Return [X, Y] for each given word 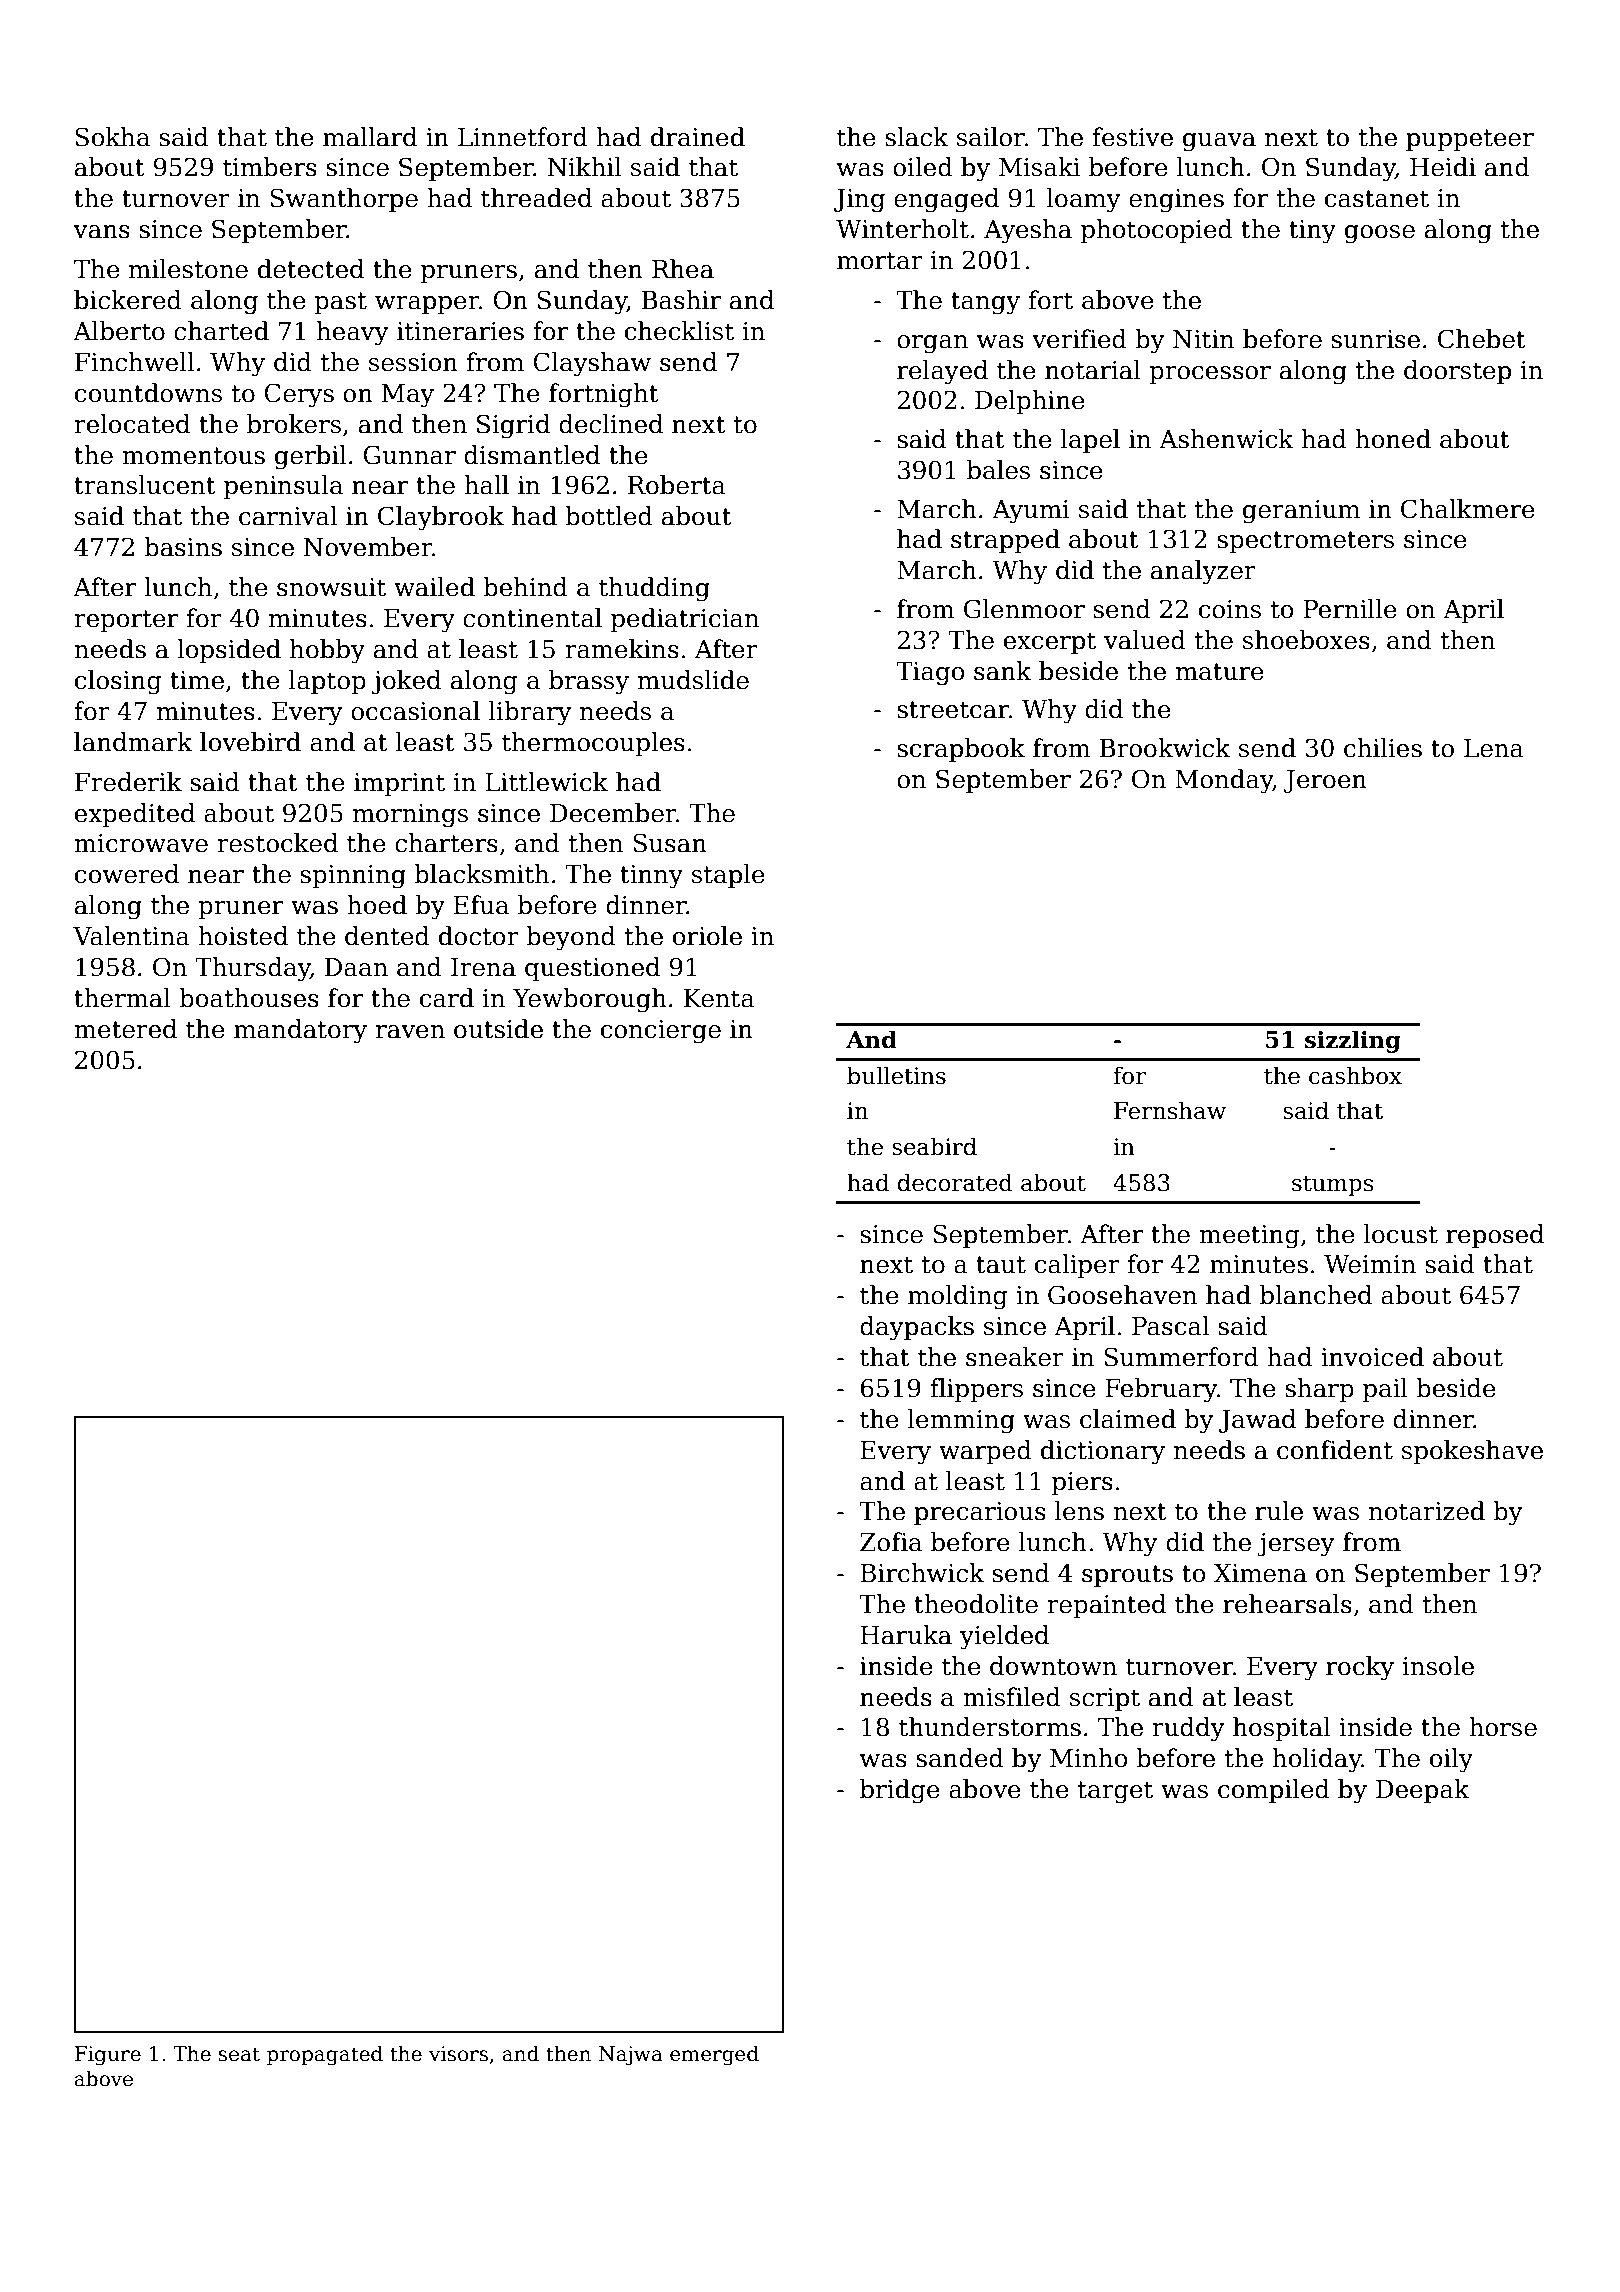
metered [125, 1029]
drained [698, 137]
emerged [714, 2055]
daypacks [917, 1328]
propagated [325, 2055]
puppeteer [1470, 140]
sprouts [1127, 1576]
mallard [370, 137]
